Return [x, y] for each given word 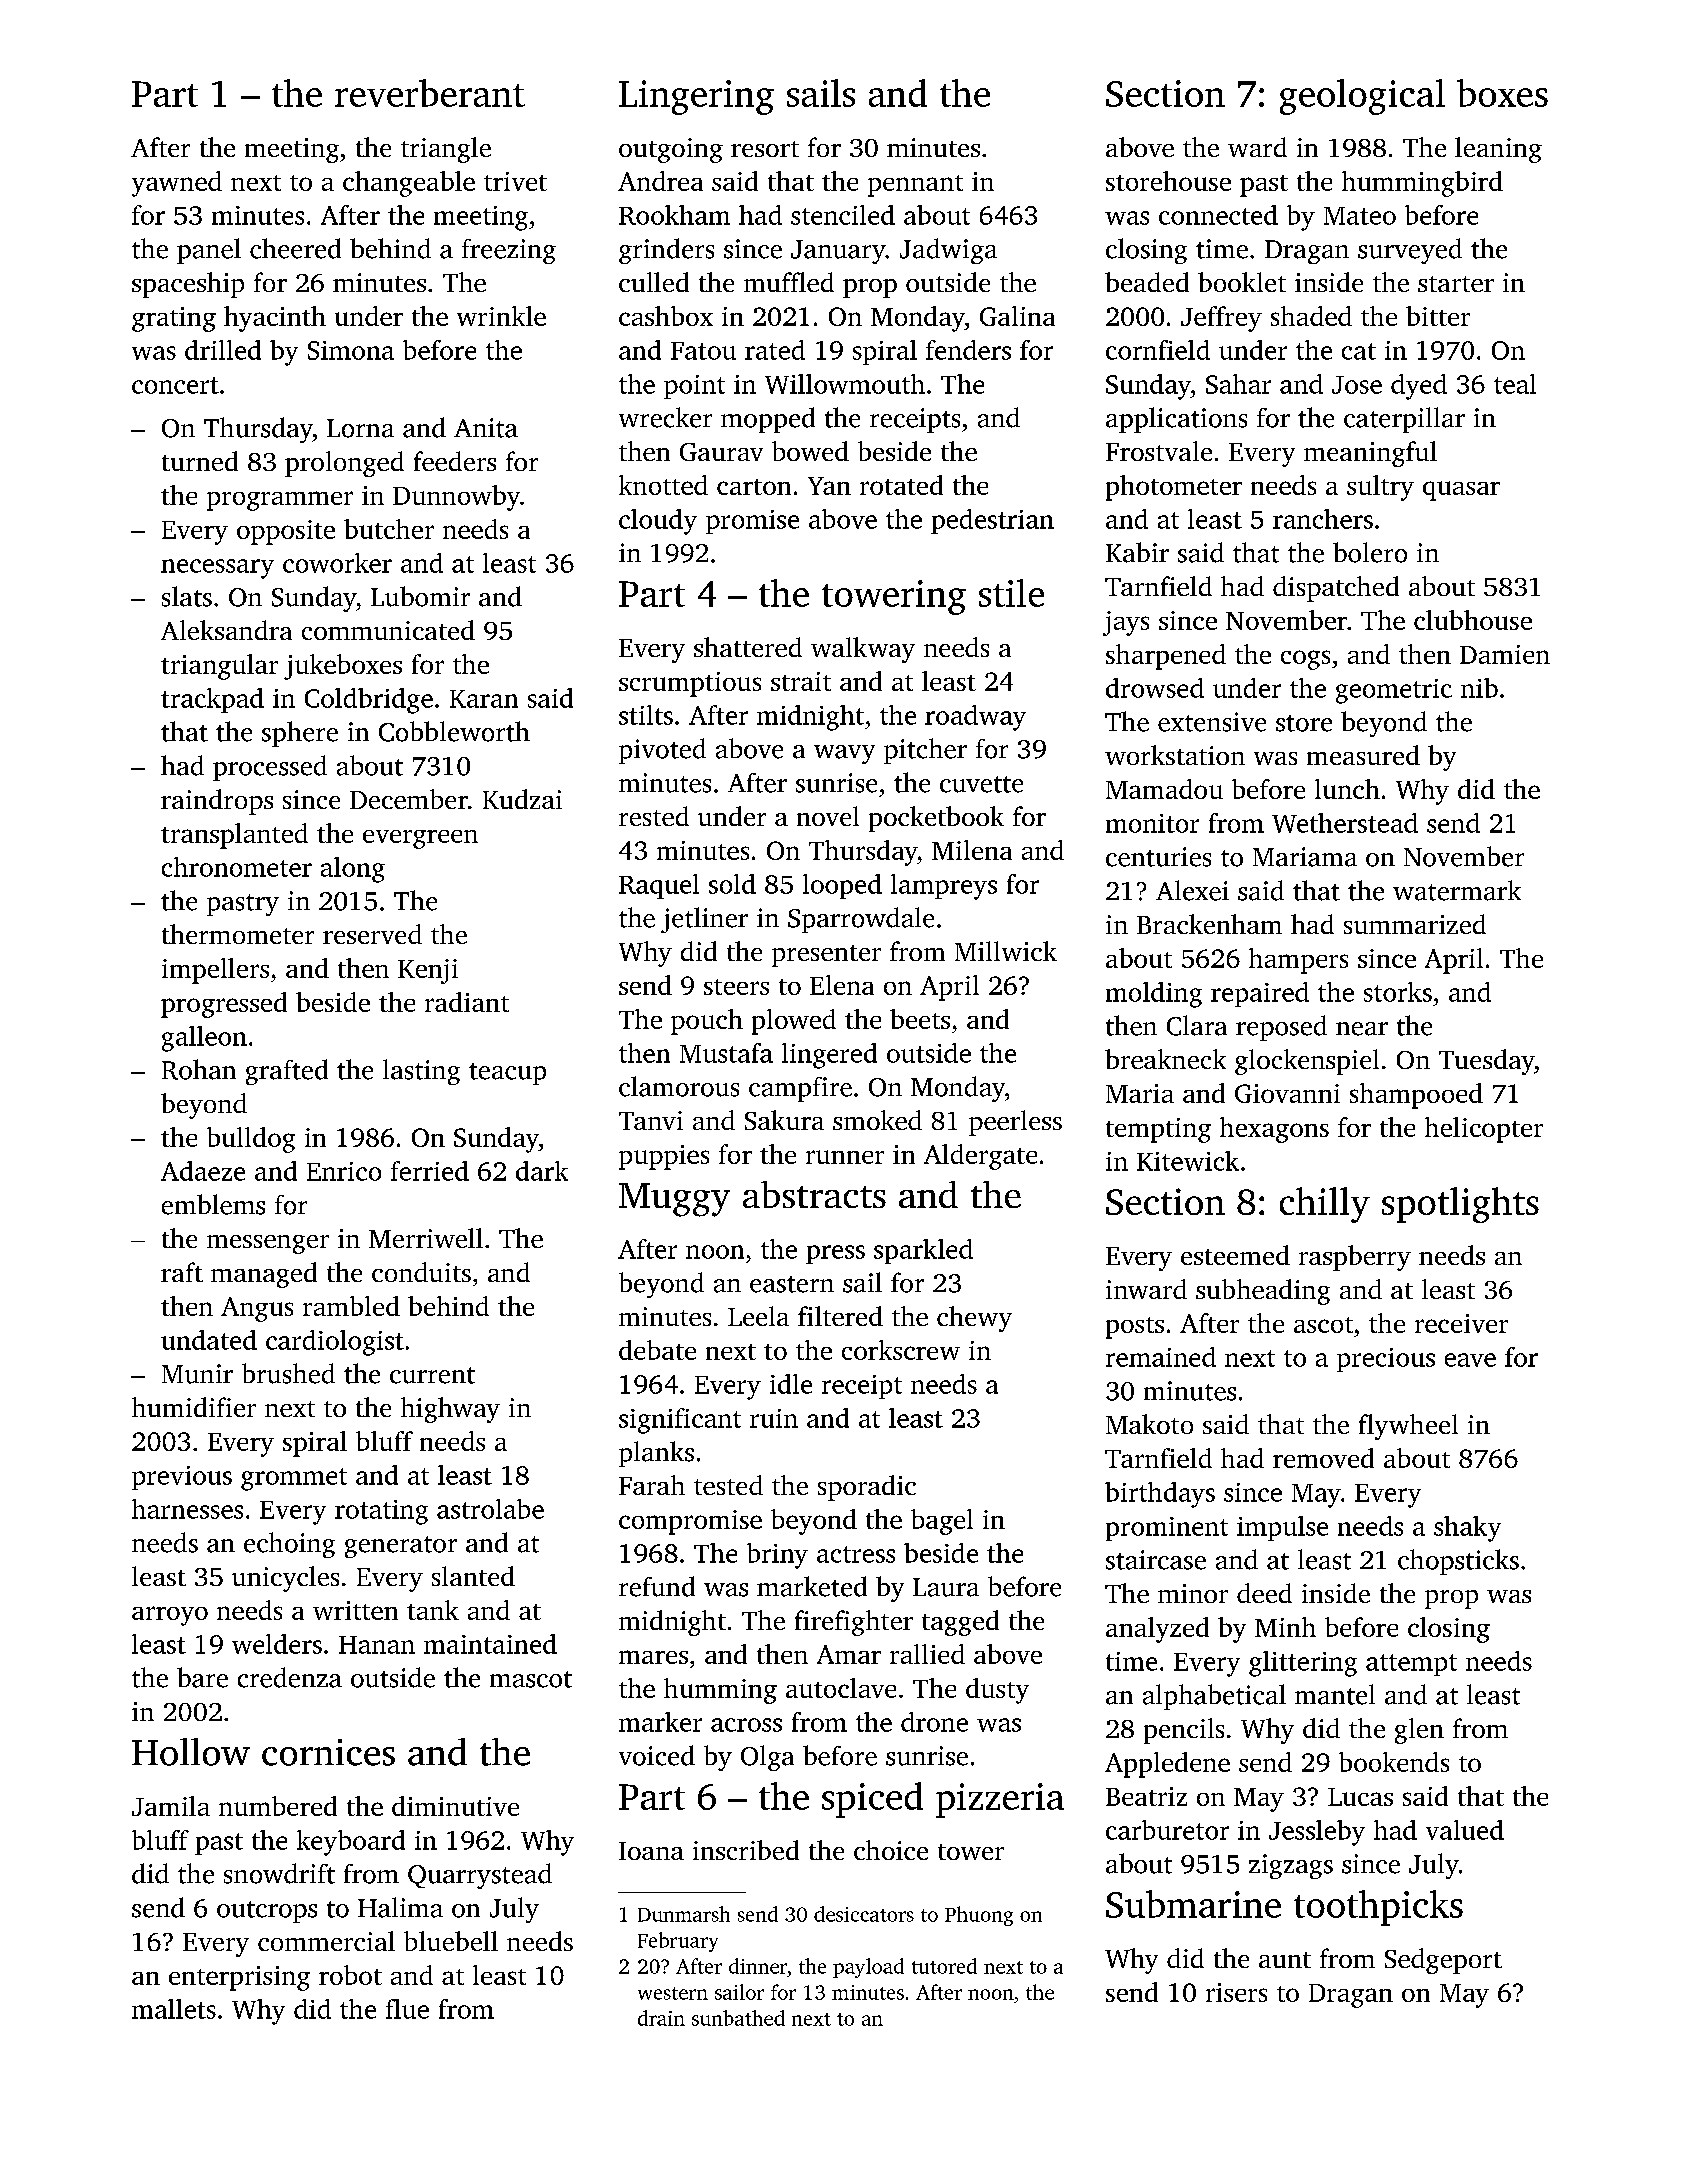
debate [657, 1350]
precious [1386, 1360]
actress [856, 1554]
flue [407, 2009]
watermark [1457, 890]
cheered [295, 248]
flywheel [1408, 1427]
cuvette [981, 784]
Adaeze [203, 1171]
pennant [915, 186]
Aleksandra [226, 630]
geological [1362, 97]
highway [450, 1410]
